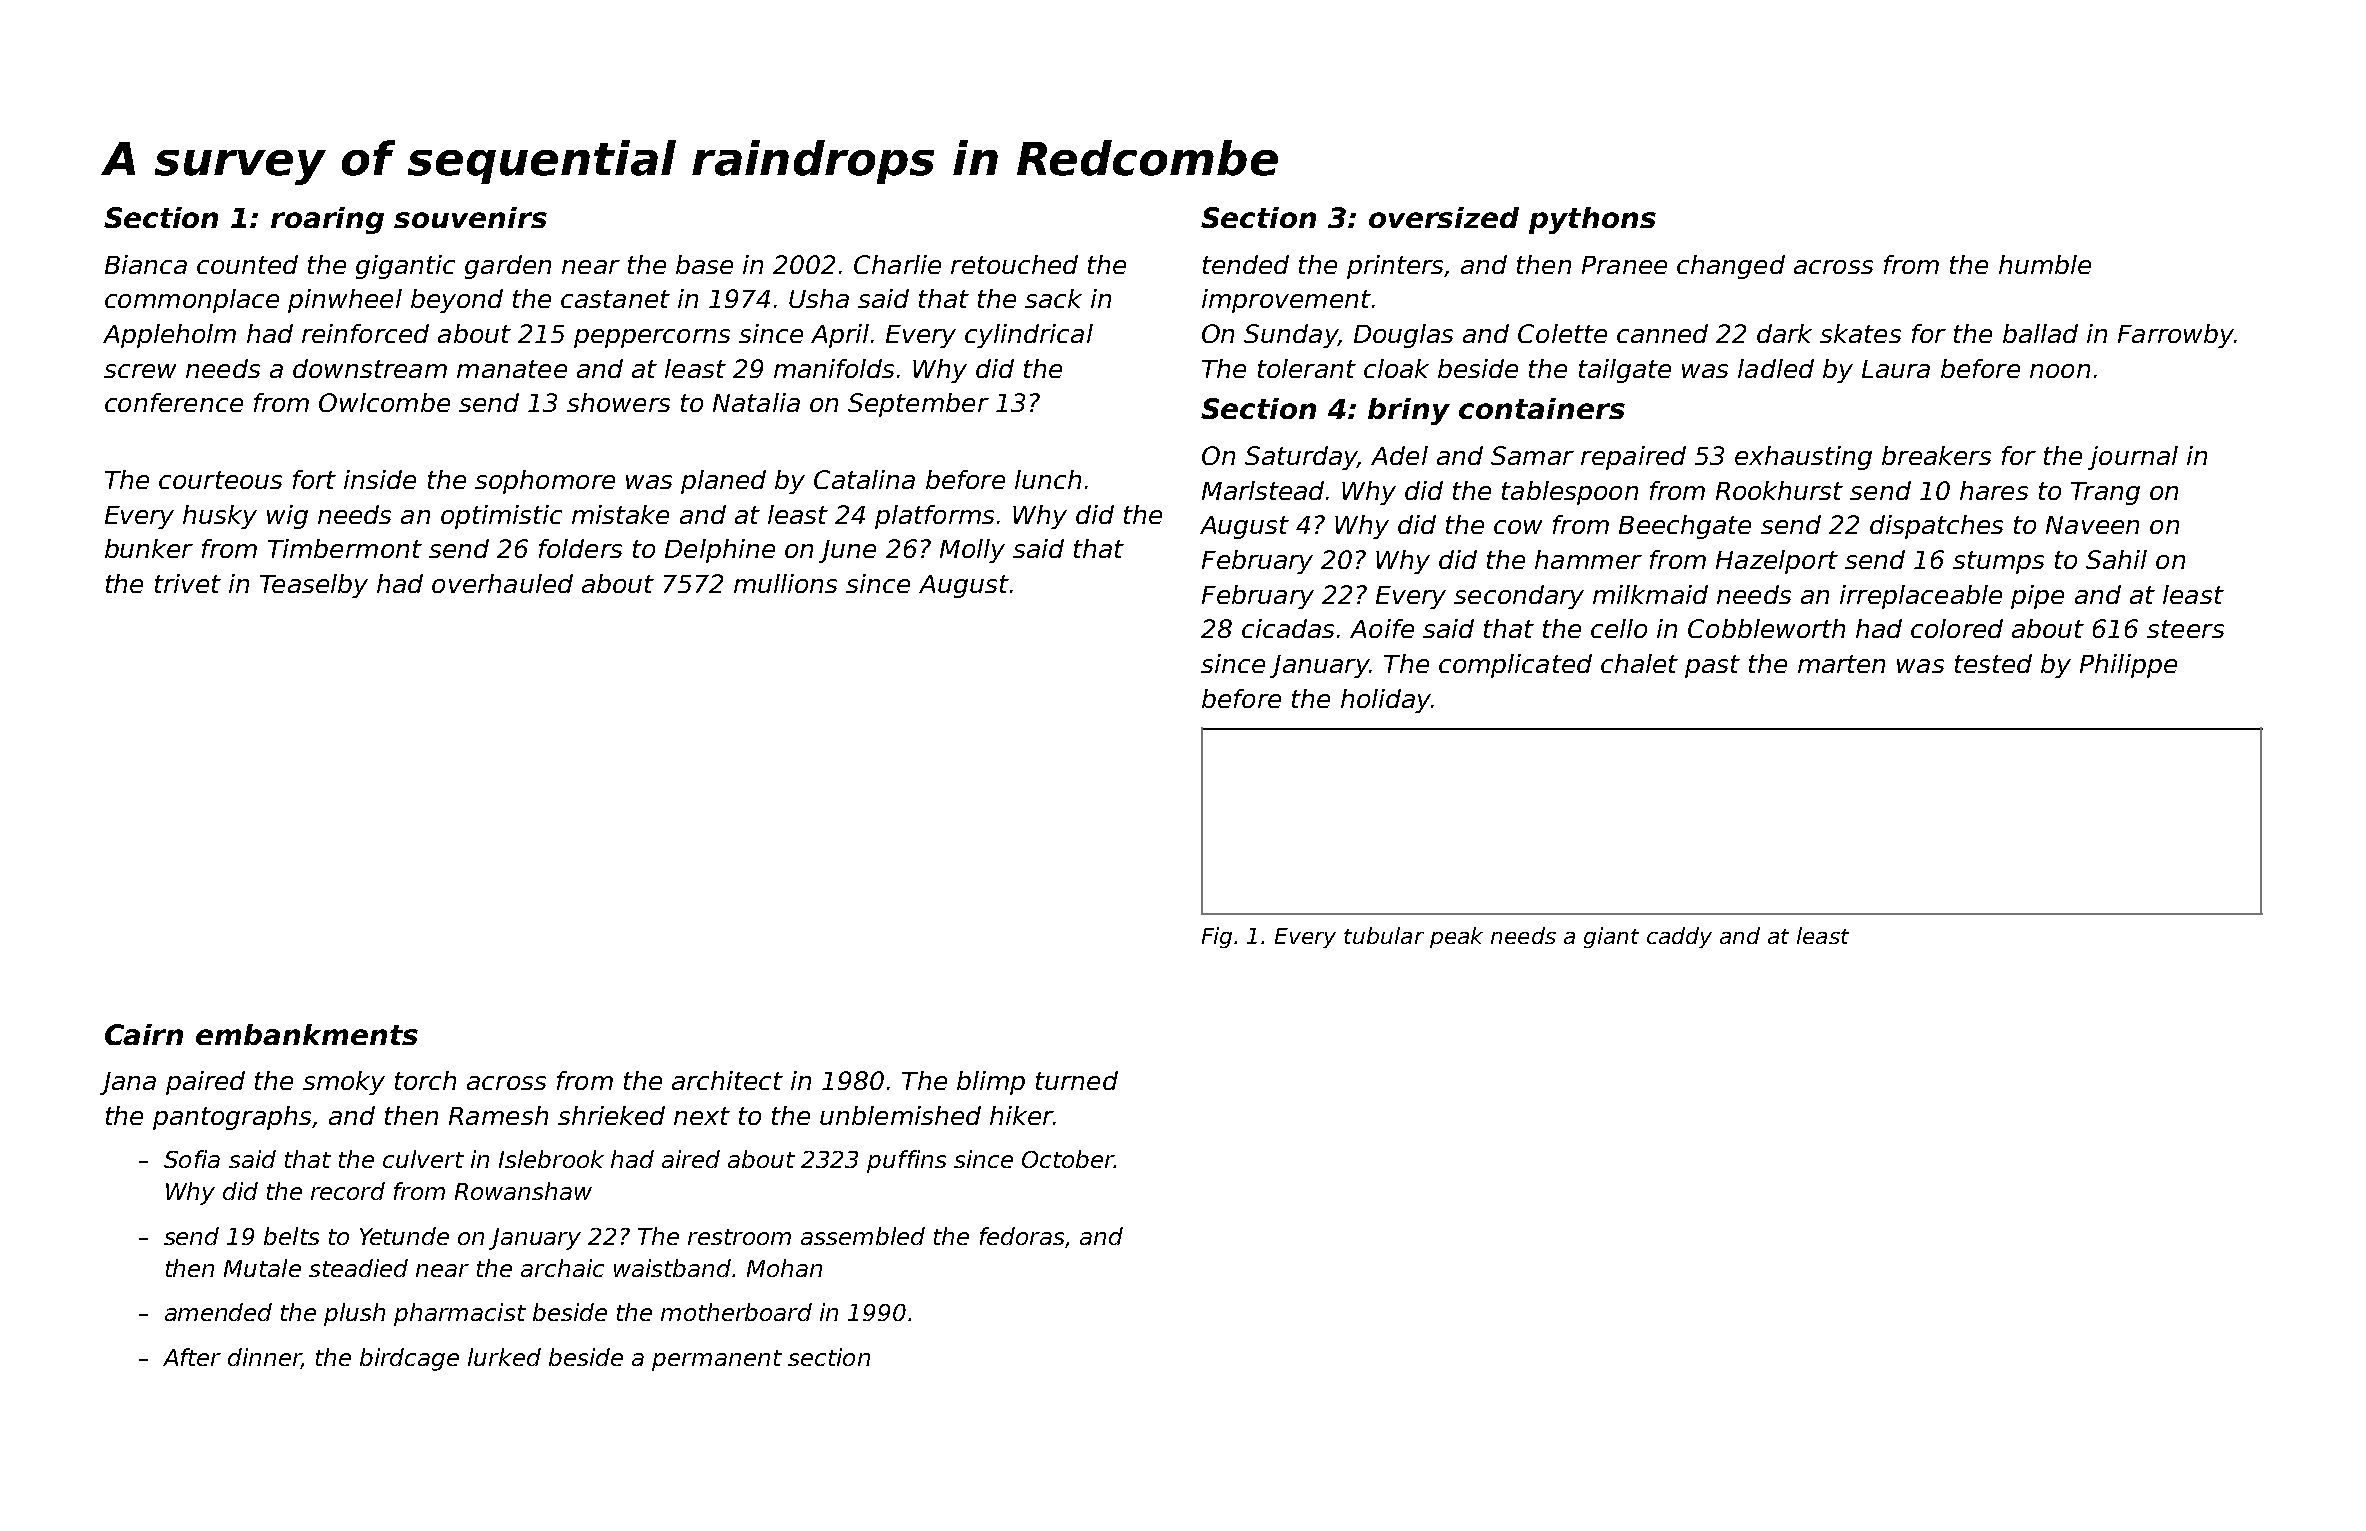 This screenshot has width=2366, height=1531. Describe the element at coordinates (991, 1083) in the screenshot. I see `blimp` at that location.
